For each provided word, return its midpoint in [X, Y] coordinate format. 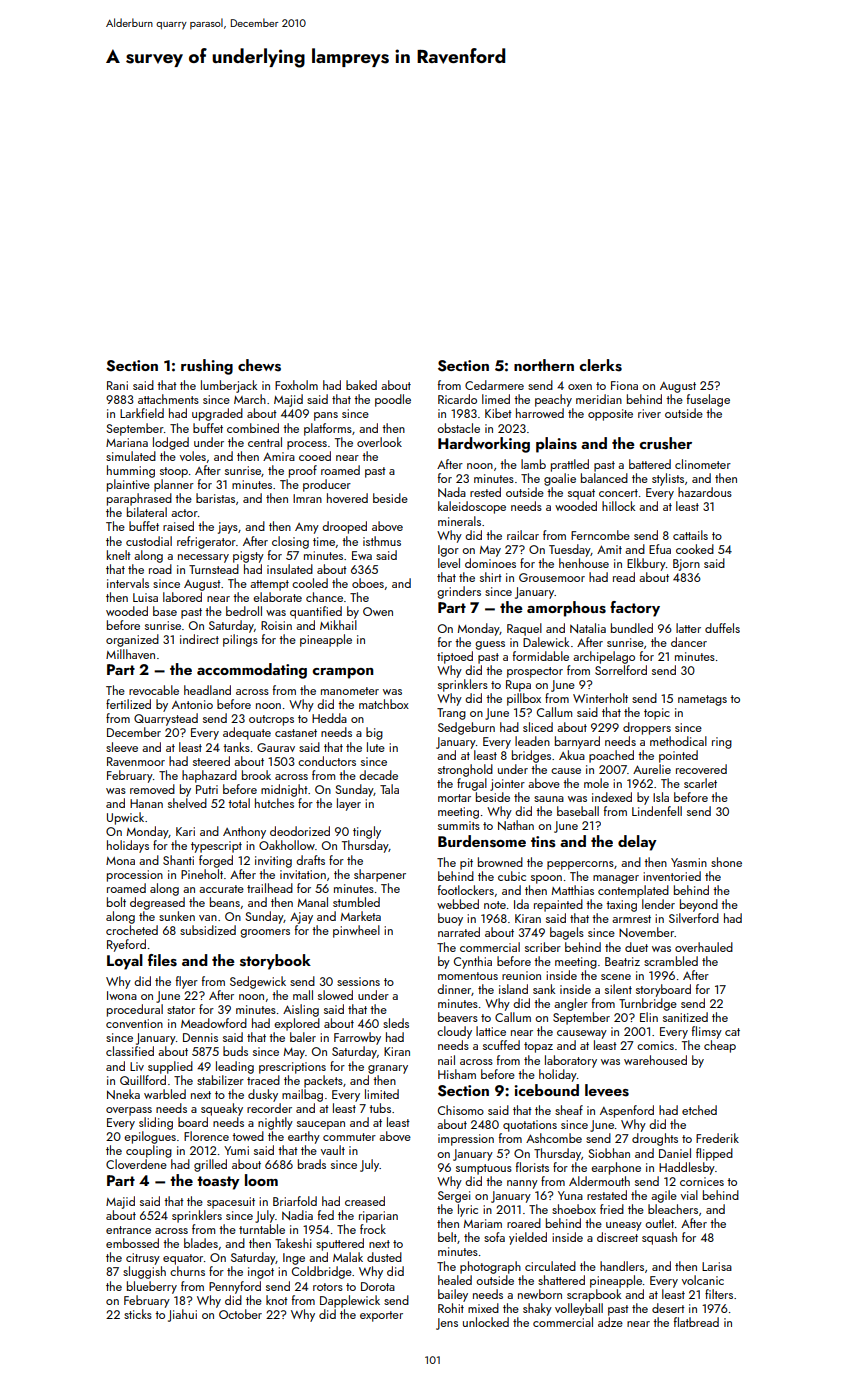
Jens [447, 1324]
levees [607, 1090]
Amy [307, 528]
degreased [157, 903]
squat [581, 494]
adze [610, 1322]
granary [388, 1069]
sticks [138, 1314]
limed [496, 399]
